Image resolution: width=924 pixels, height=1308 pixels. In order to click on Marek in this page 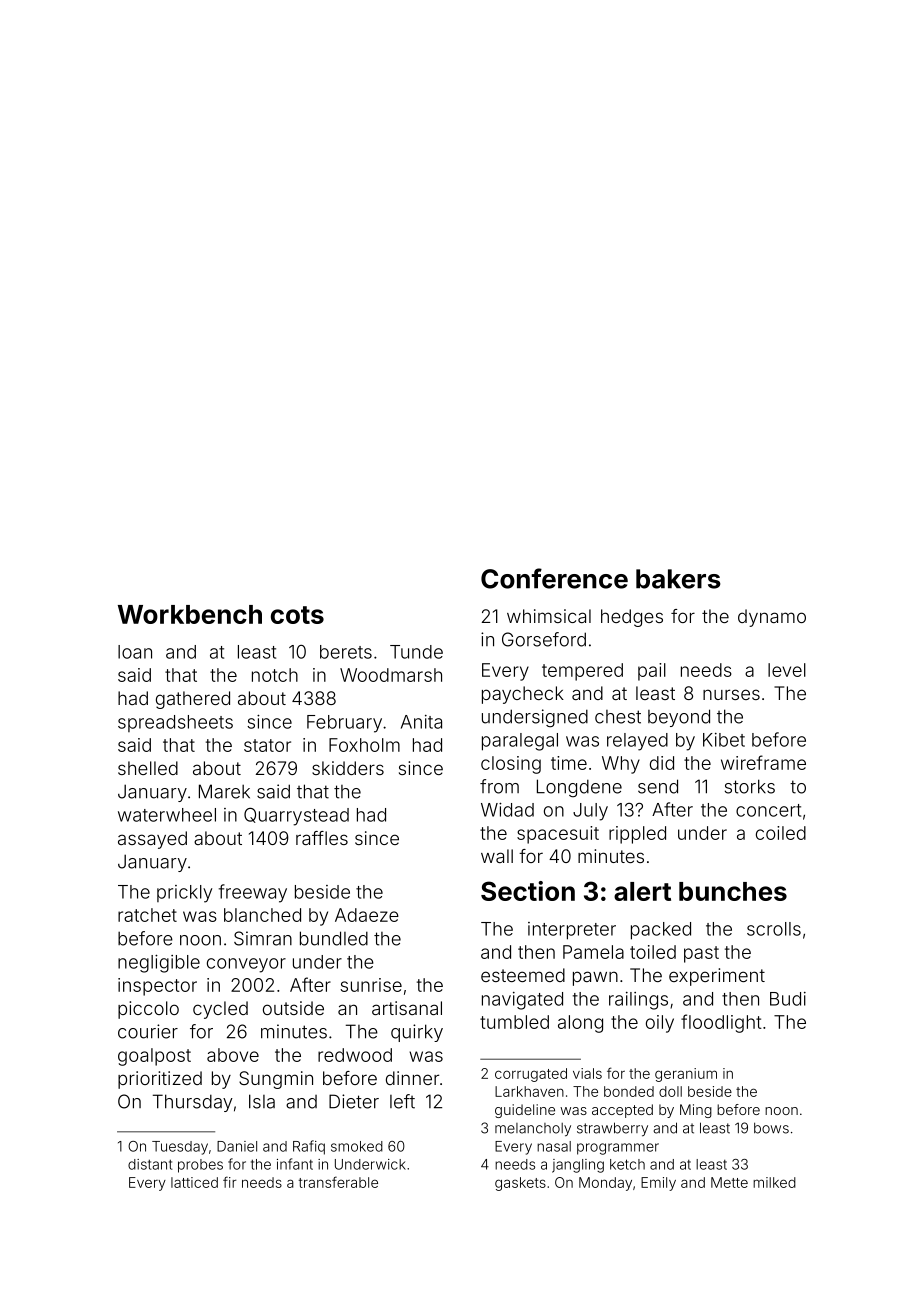, I will do `click(224, 791)`.
